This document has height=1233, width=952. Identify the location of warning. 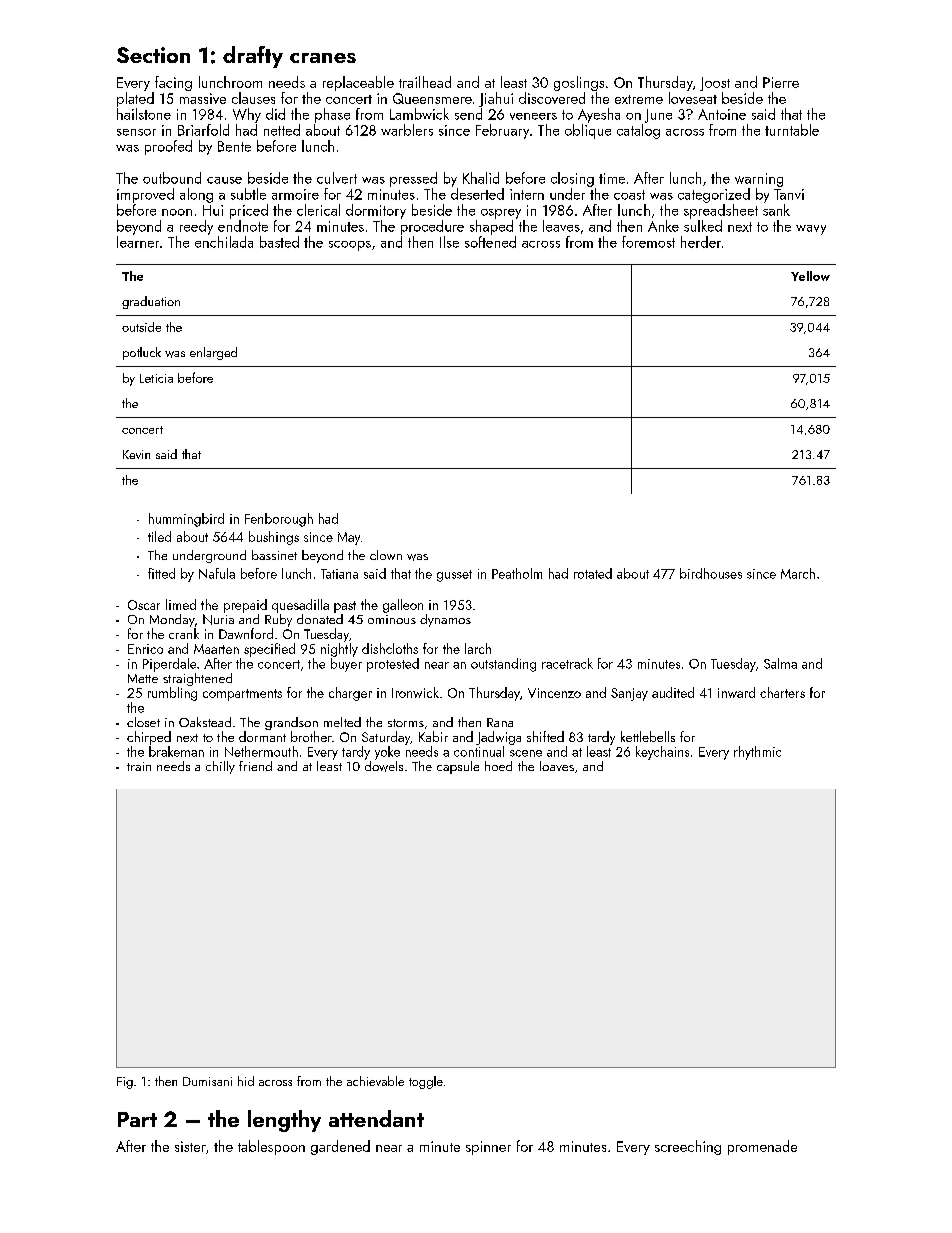
(759, 180).
